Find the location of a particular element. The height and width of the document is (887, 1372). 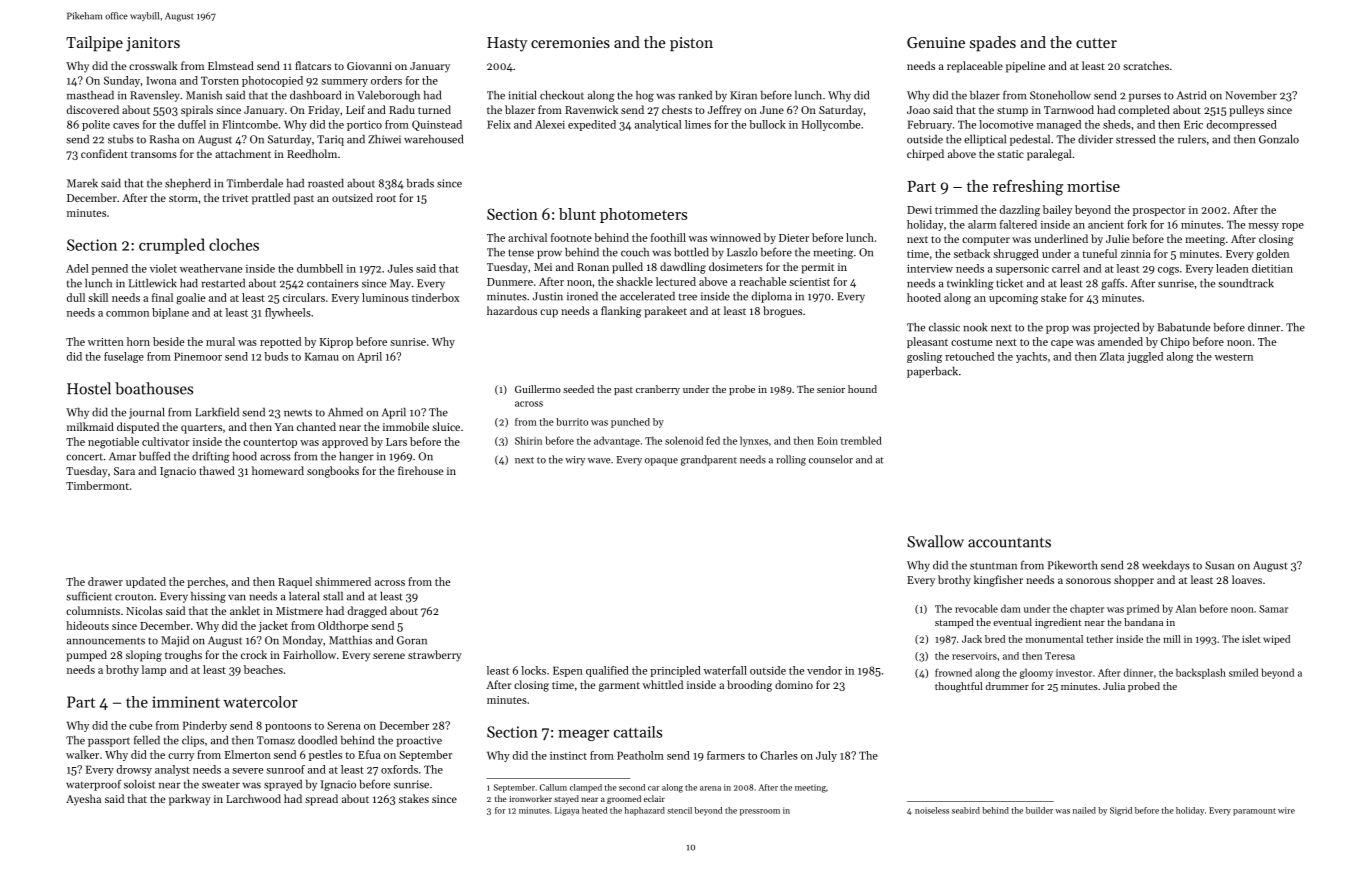

waterproof is located at coordinates (94, 785).
